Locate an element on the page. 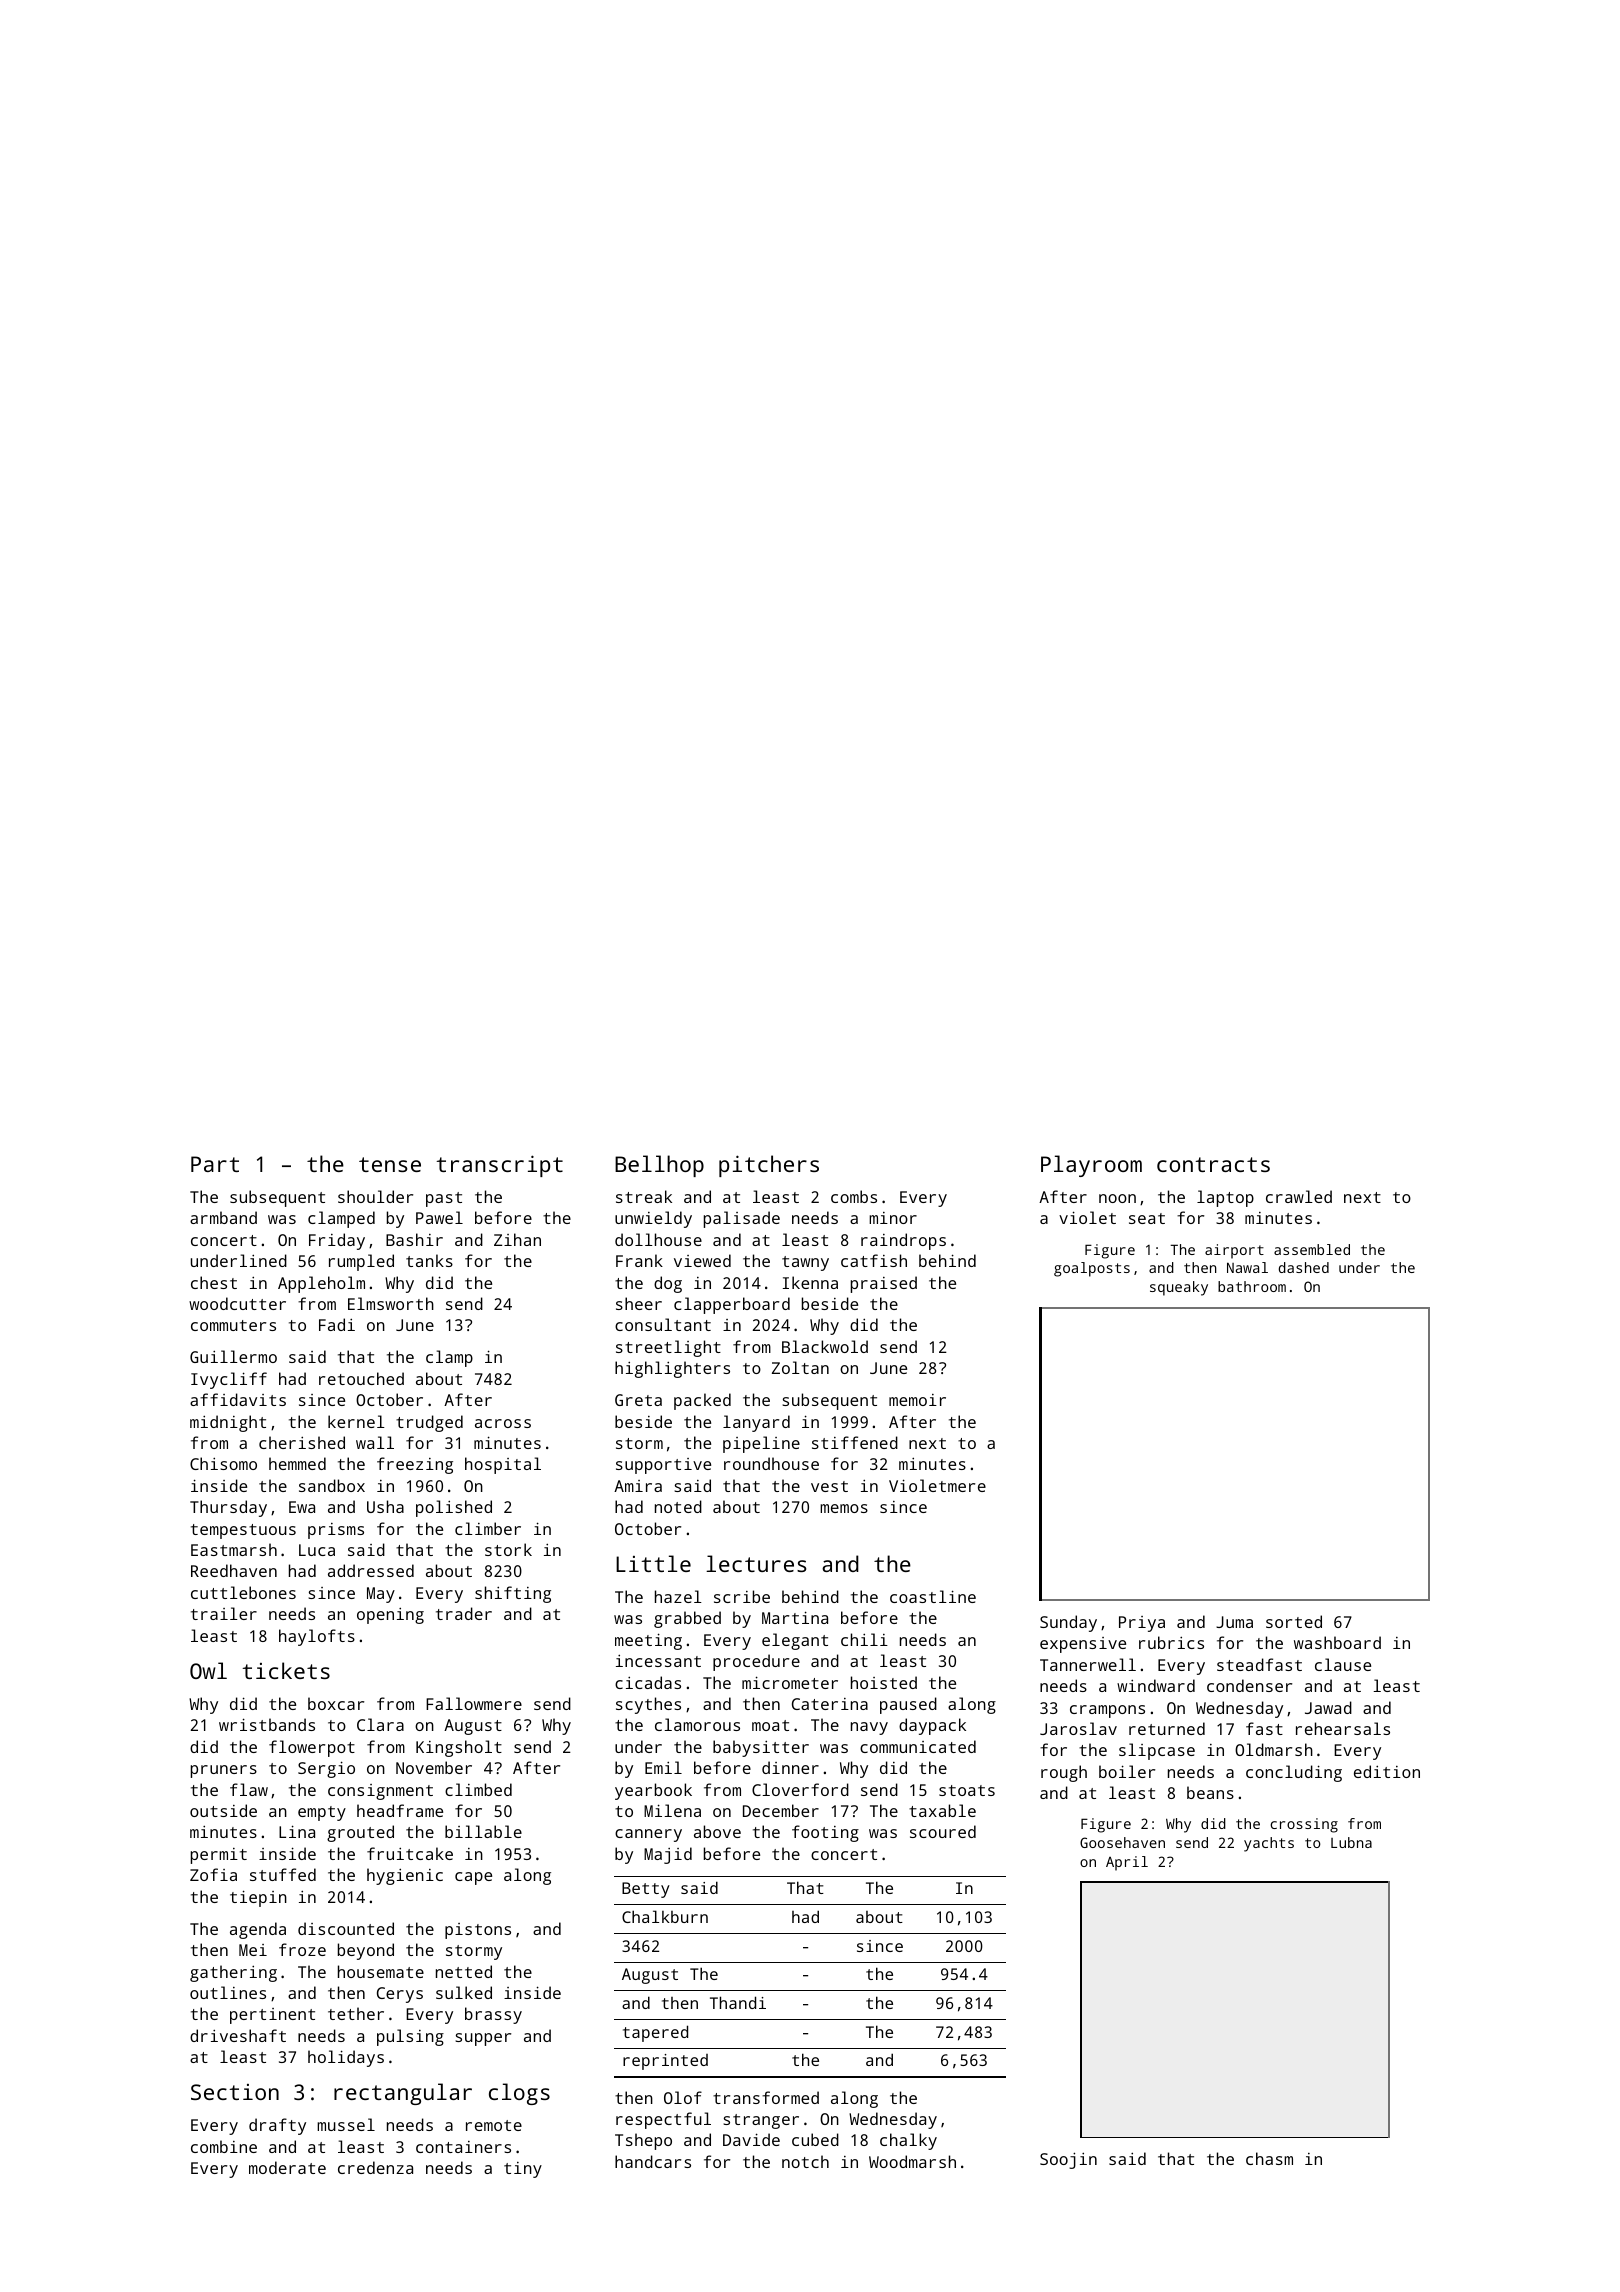 This page has height=2292, width=1620. tiepin is located at coordinates (258, 1898).
